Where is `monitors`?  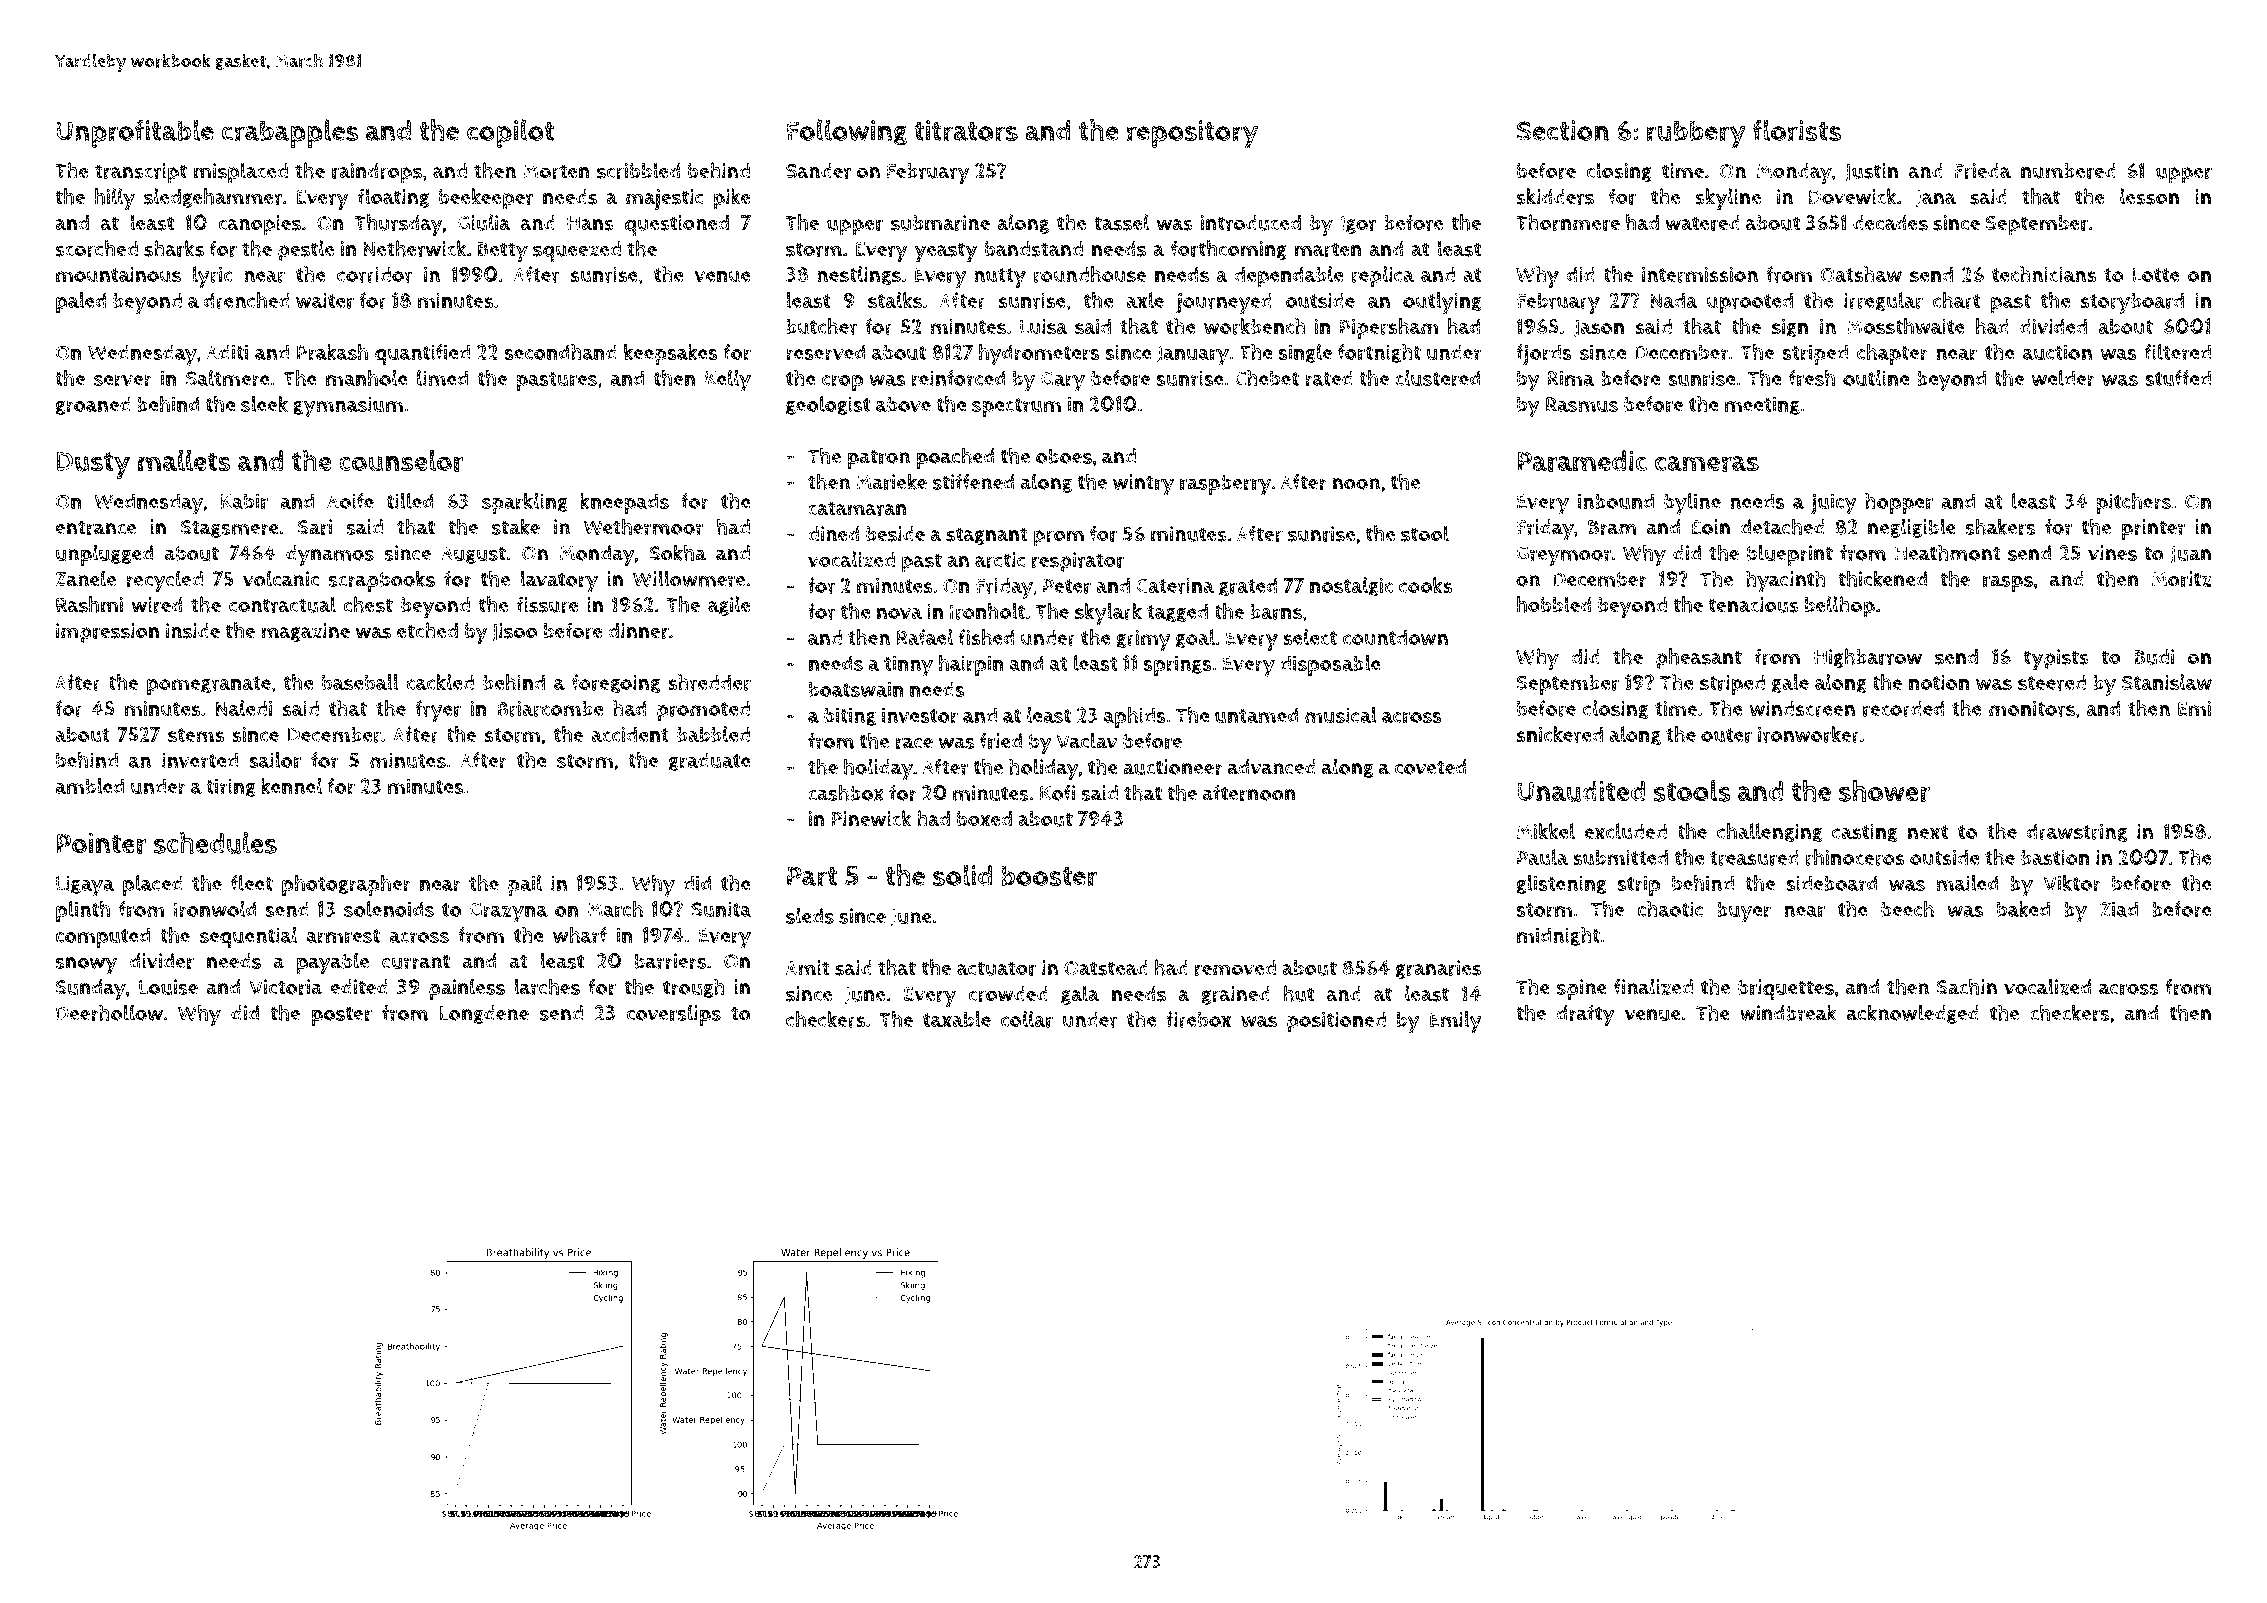
monitors is located at coordinates (2032, 709).
